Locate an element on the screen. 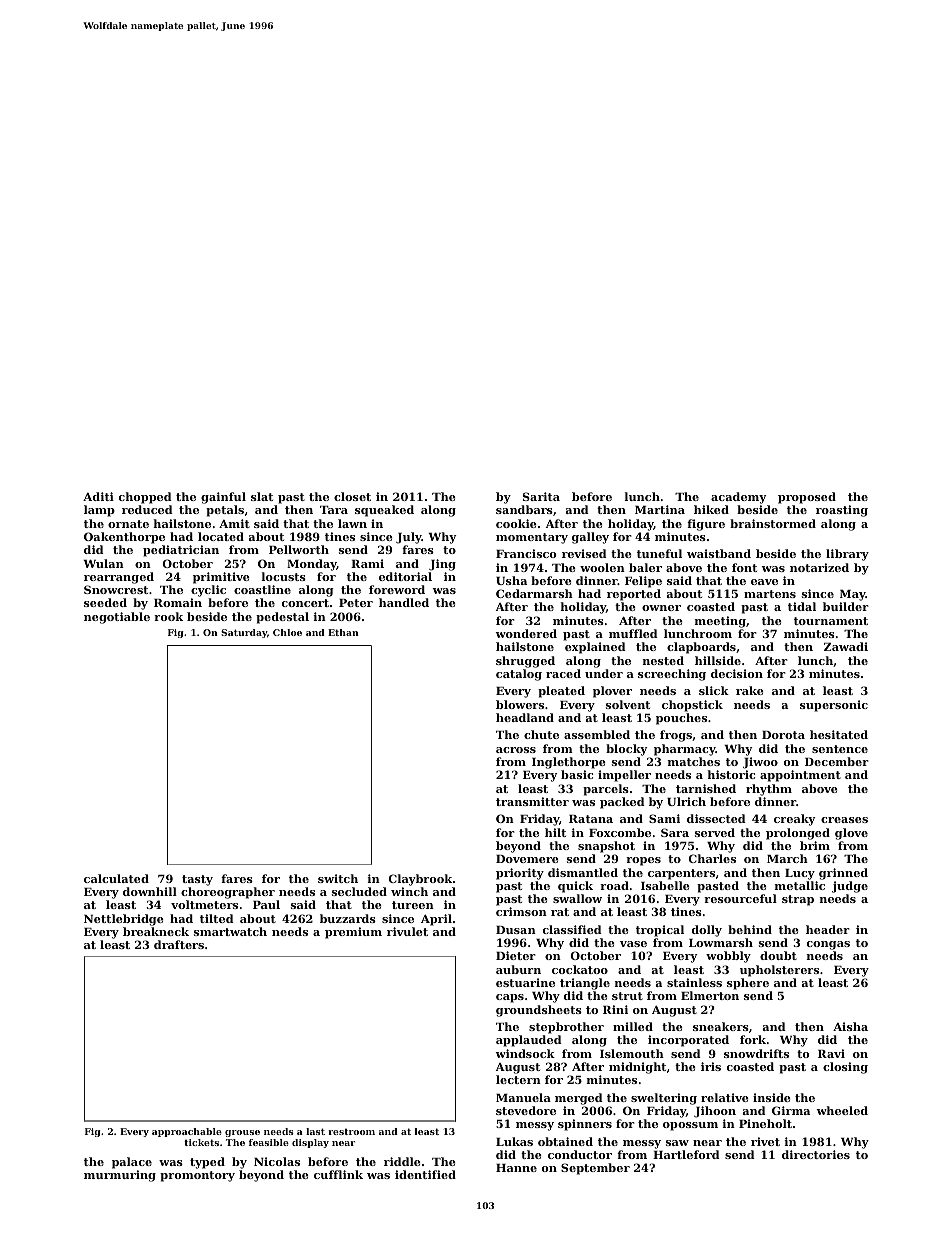 The image size is (952, 1233). murmuring is located at coordinates (120, 1176).
